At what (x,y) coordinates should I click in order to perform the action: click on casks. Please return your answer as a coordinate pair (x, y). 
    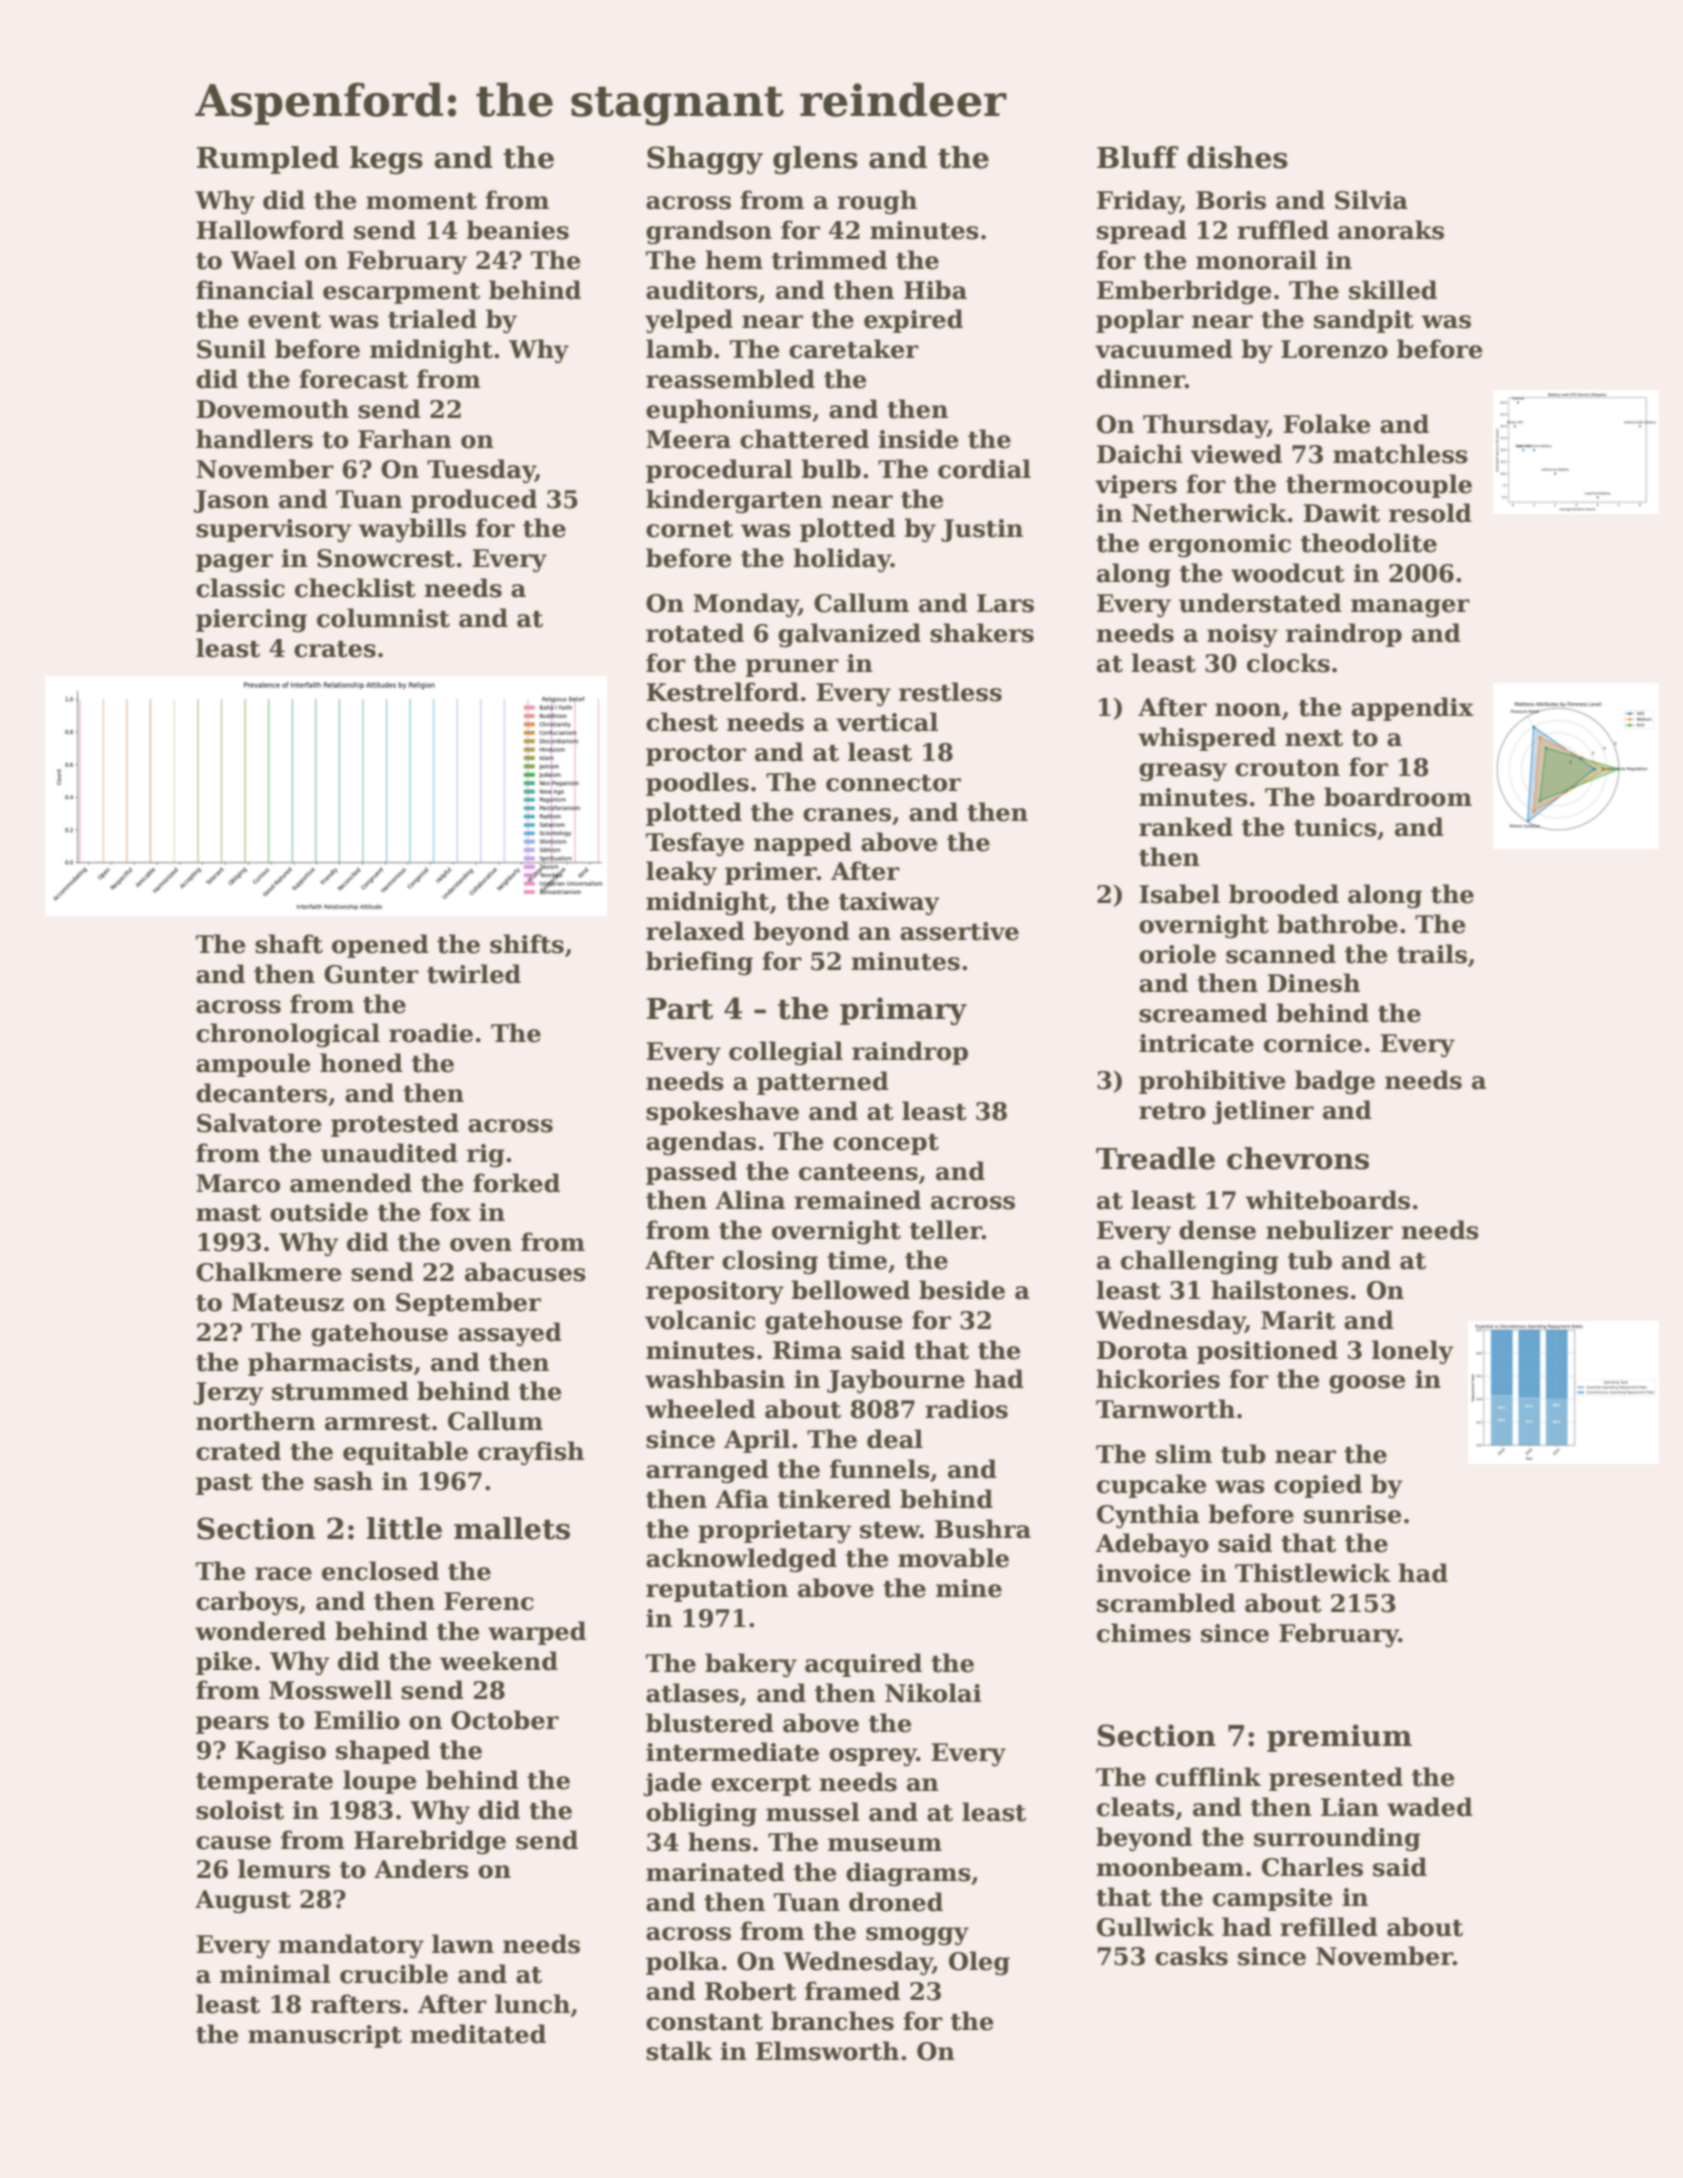
    Looking at the image, I should click on (1191, 1956).
